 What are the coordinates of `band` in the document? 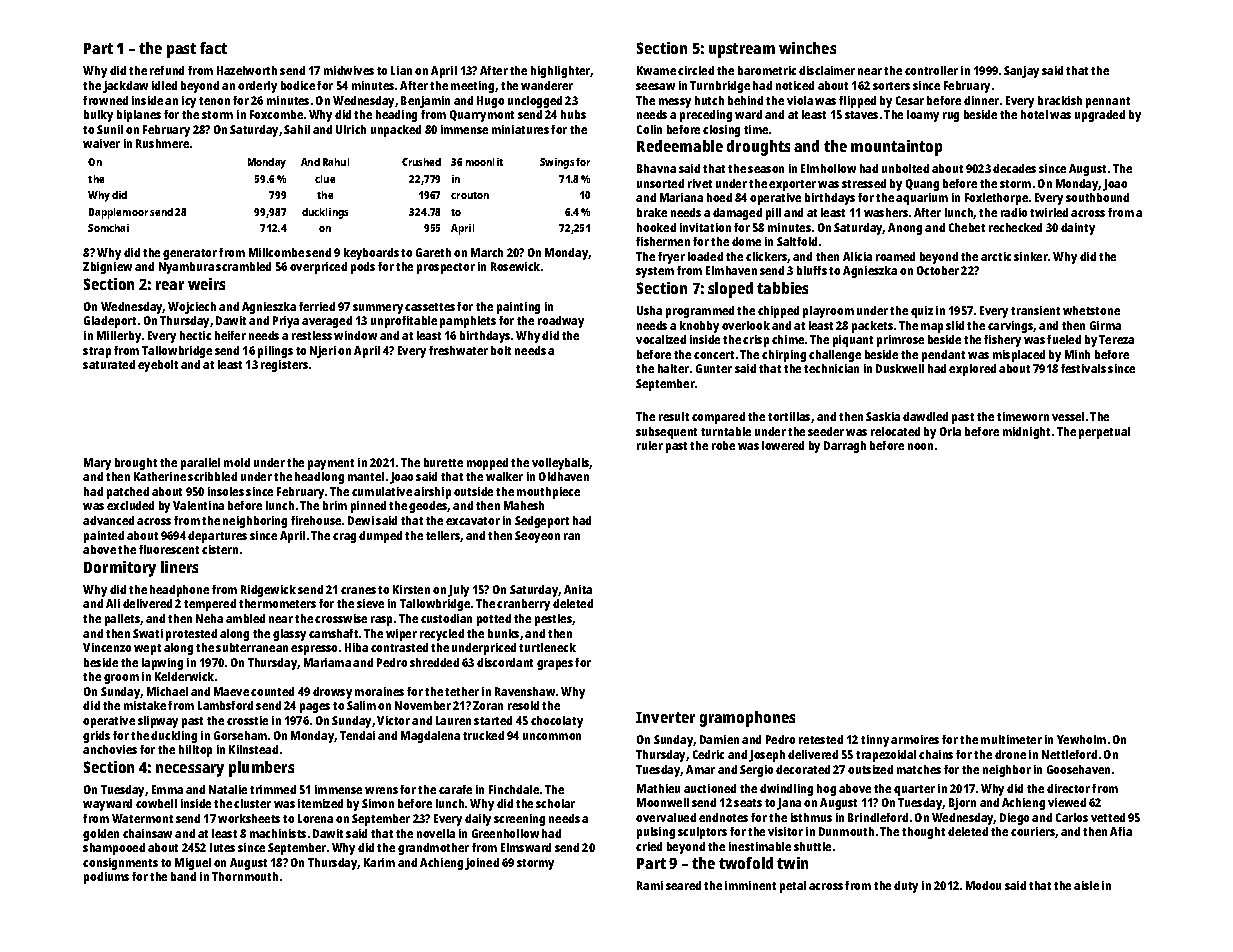 It's located at (183, 876).
